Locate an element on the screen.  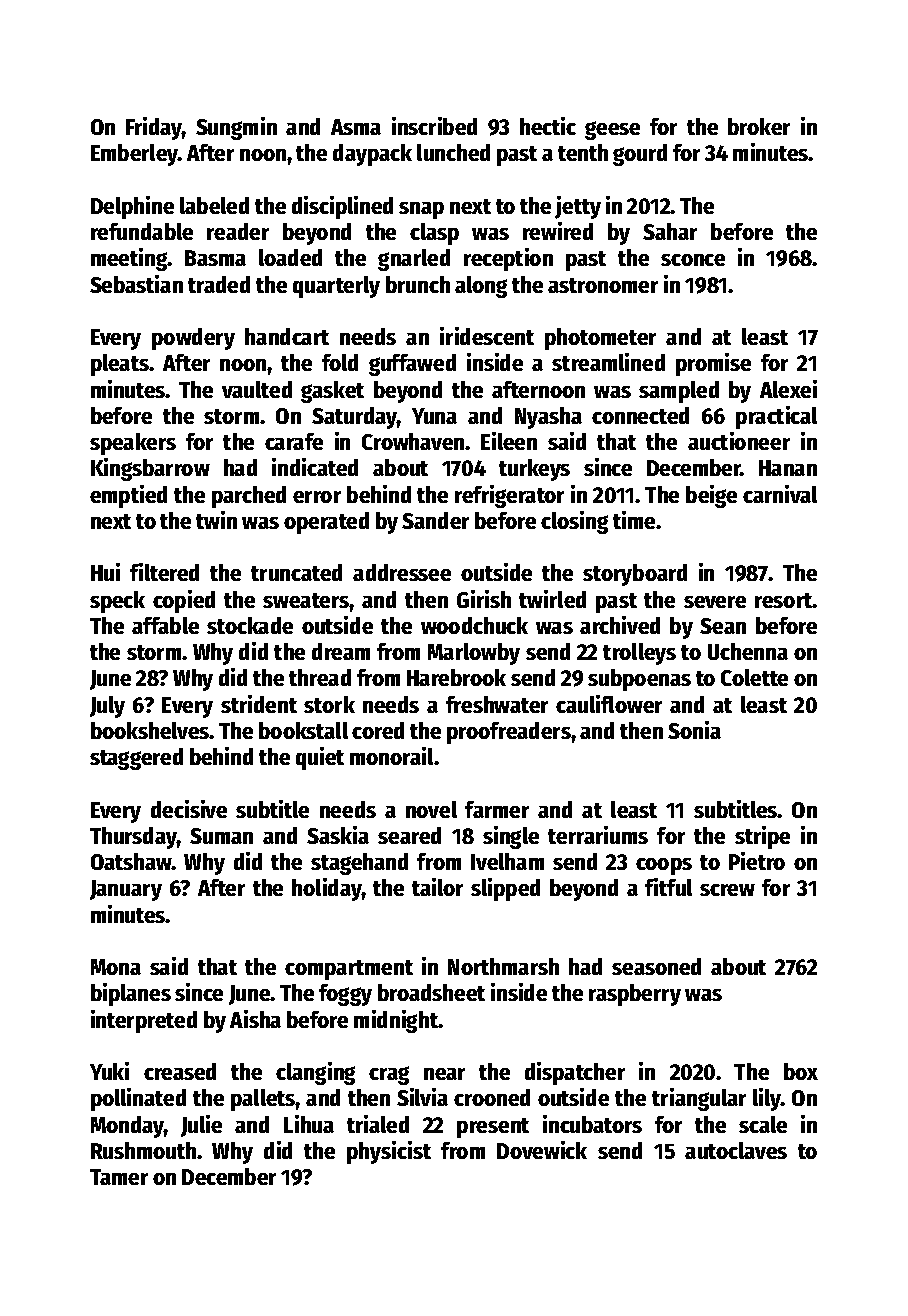
Tamer is located at coordinates (119, 1177).
